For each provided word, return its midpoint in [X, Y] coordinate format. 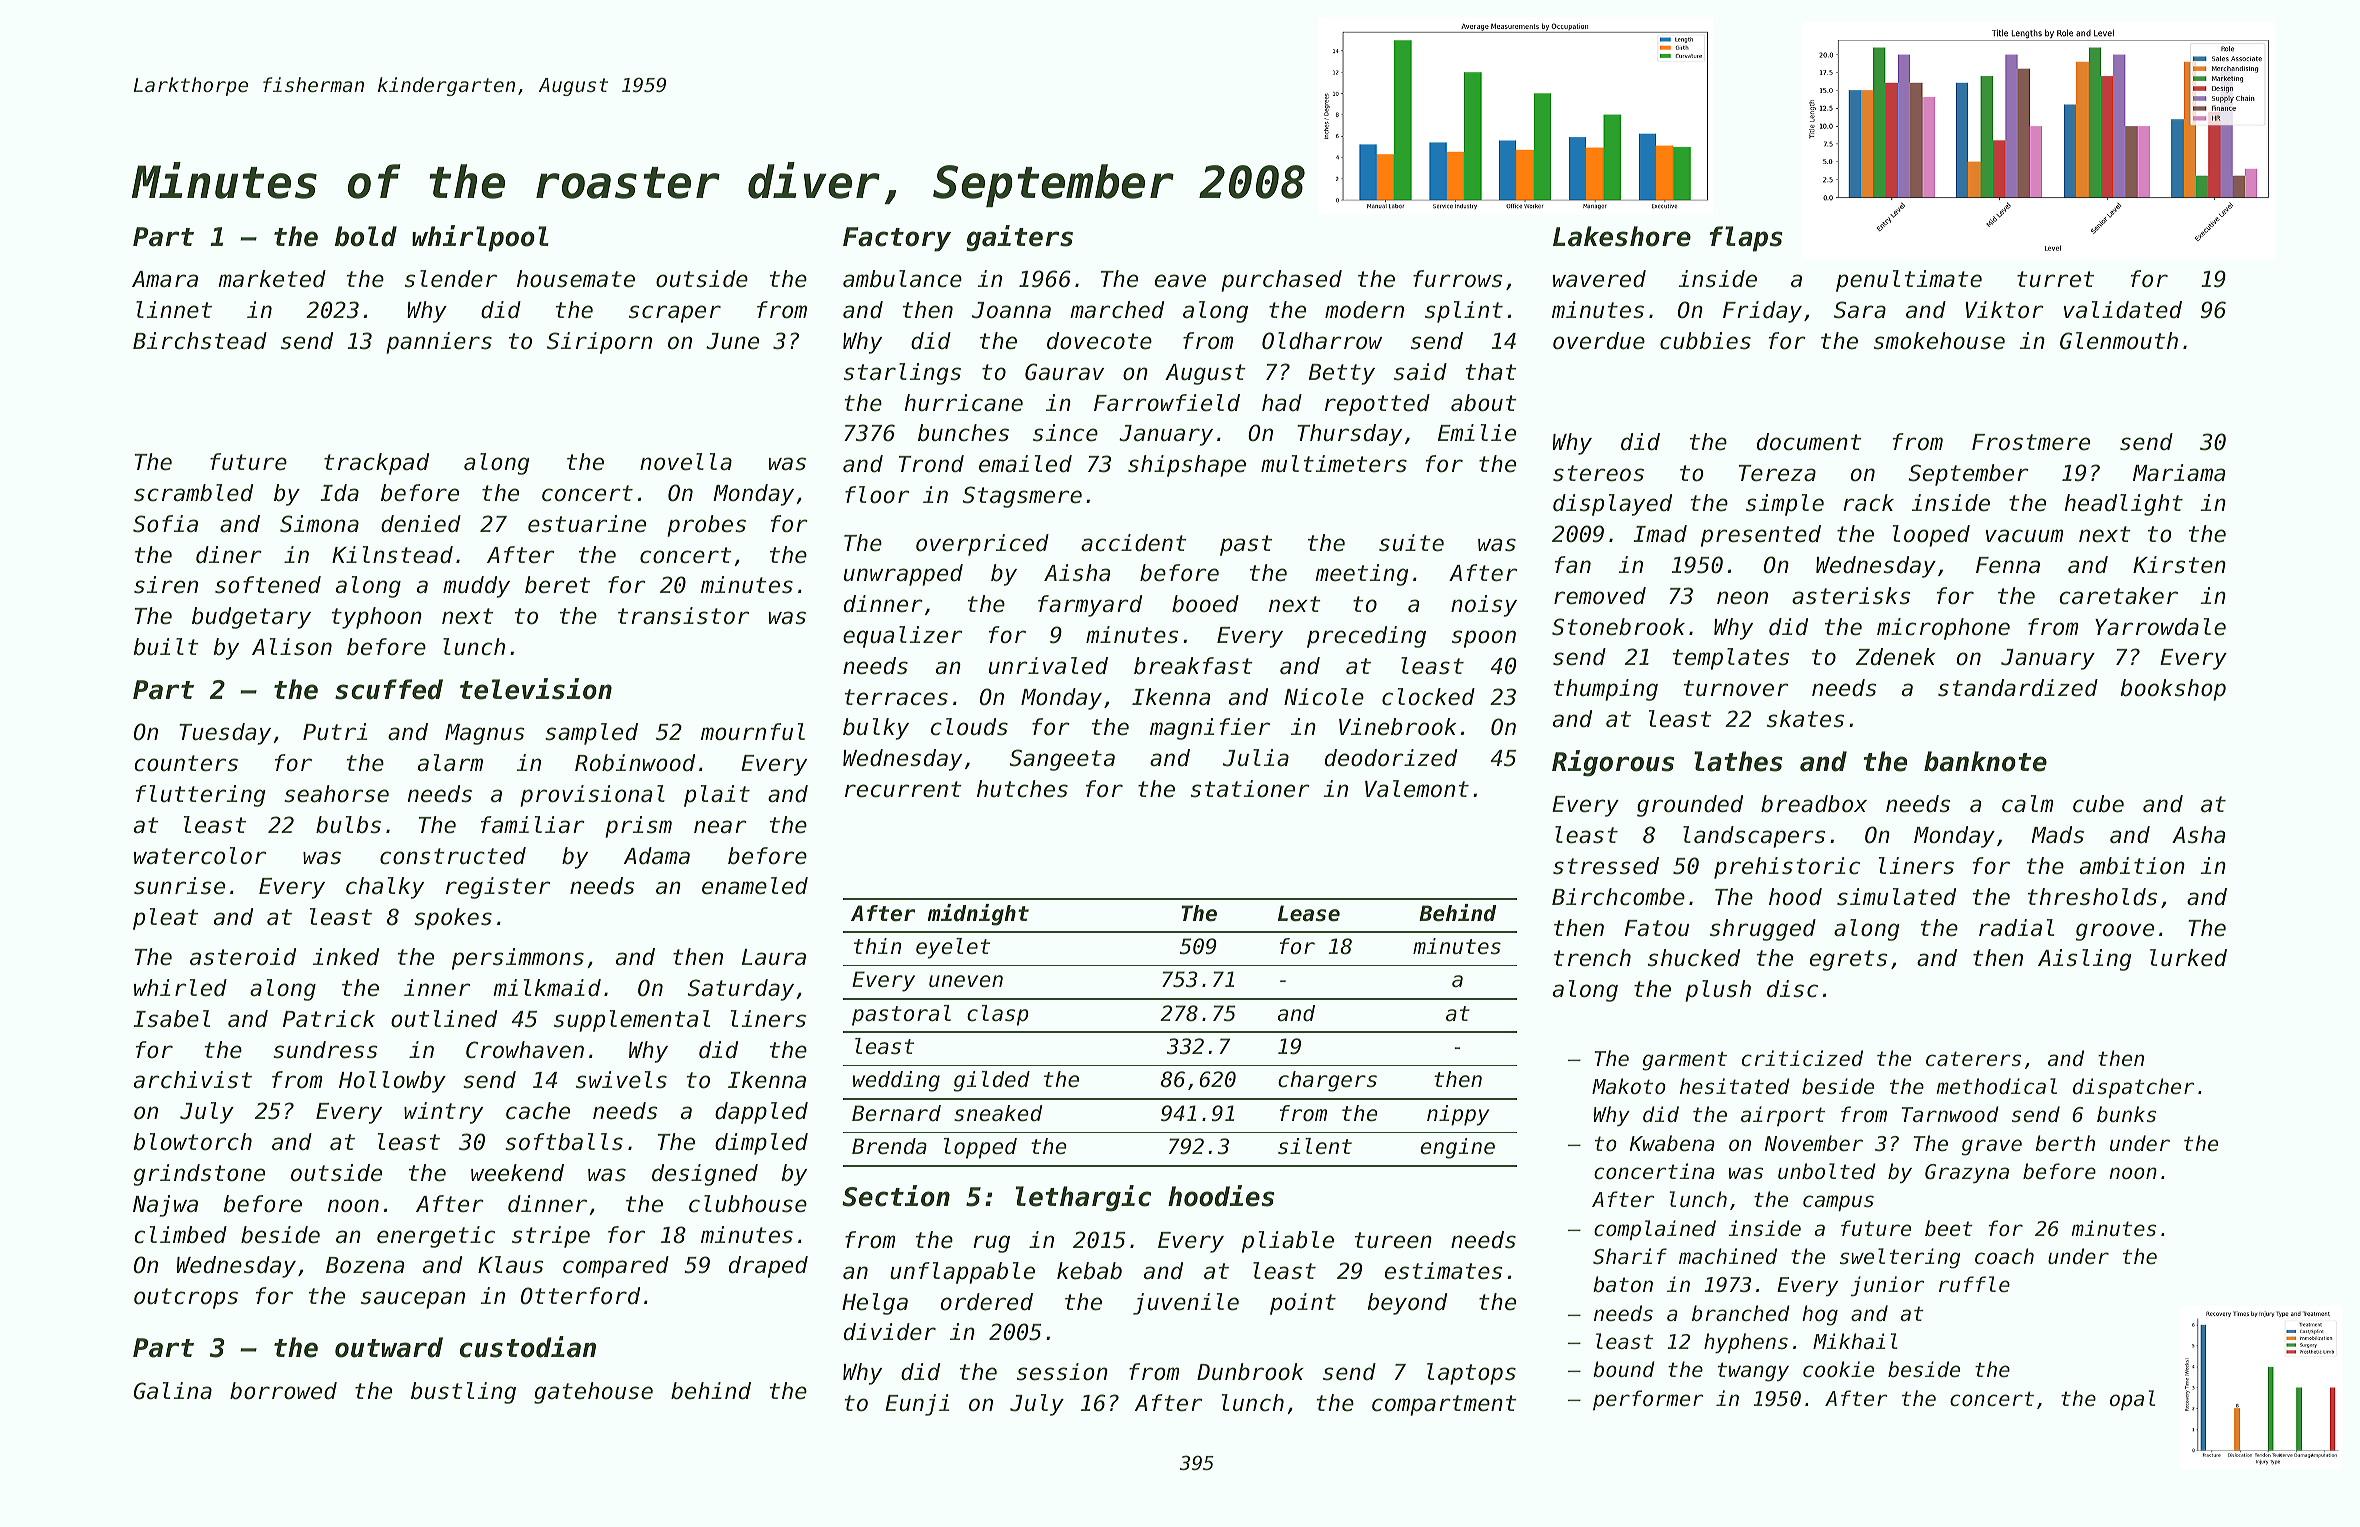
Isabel [171, 1019]
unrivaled [1048, 666]
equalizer [903, 637]
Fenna [2008, 565]
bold [366, 236]
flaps [1746, 239]
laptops [1471, 1374]
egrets [1848, 960]
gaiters [1019, 238]
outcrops [186, 1298]
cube [2098, 804]
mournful [753, 732]
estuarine [587, 524]
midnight [978, 915]
